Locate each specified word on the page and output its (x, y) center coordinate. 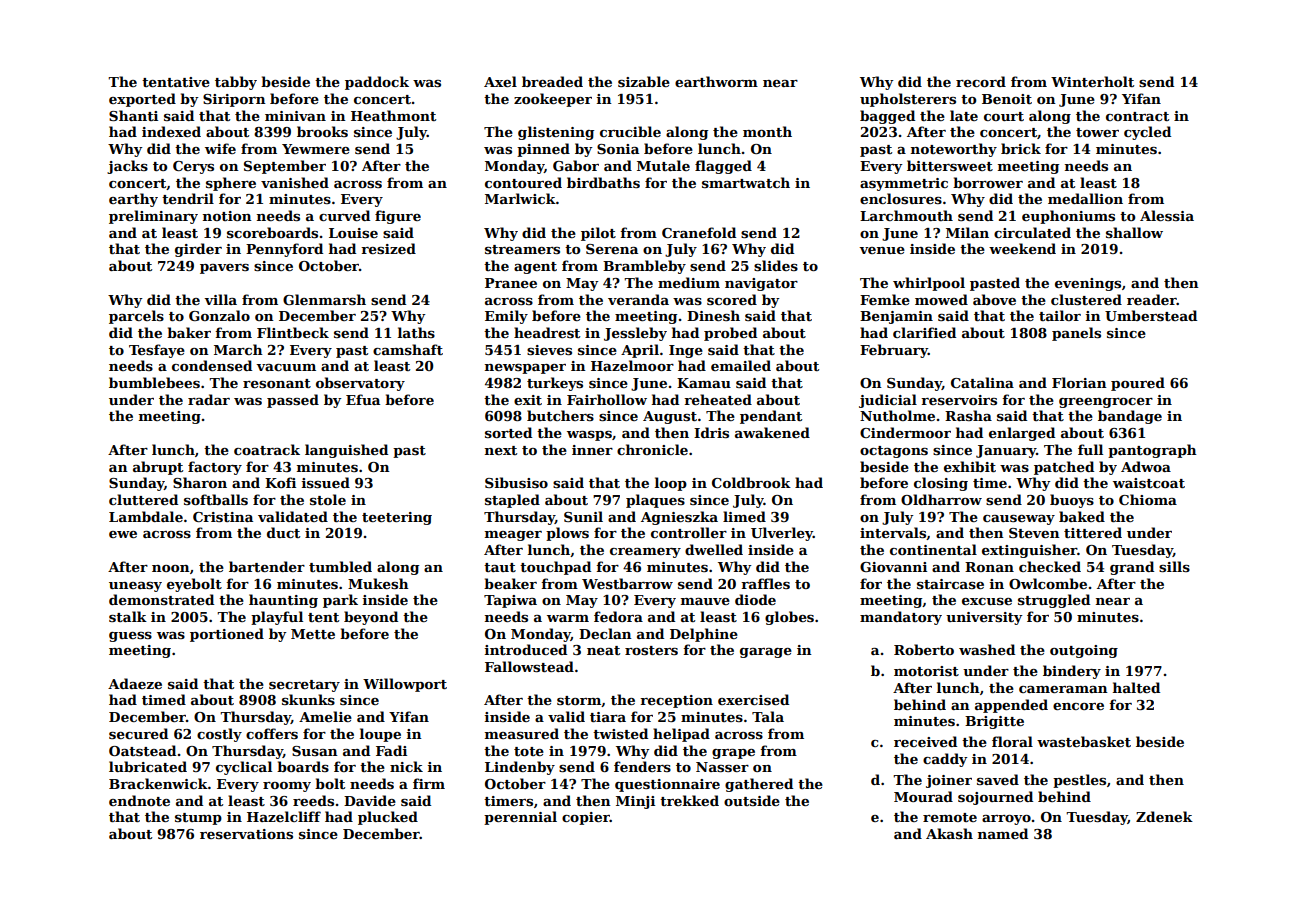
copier (586, 818)
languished (346, 451)
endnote (139, 800)
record (981, 81)
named (1003, 833)
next (501, 450)
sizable (644, 81)
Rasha (968, 415)
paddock (377, 83)
